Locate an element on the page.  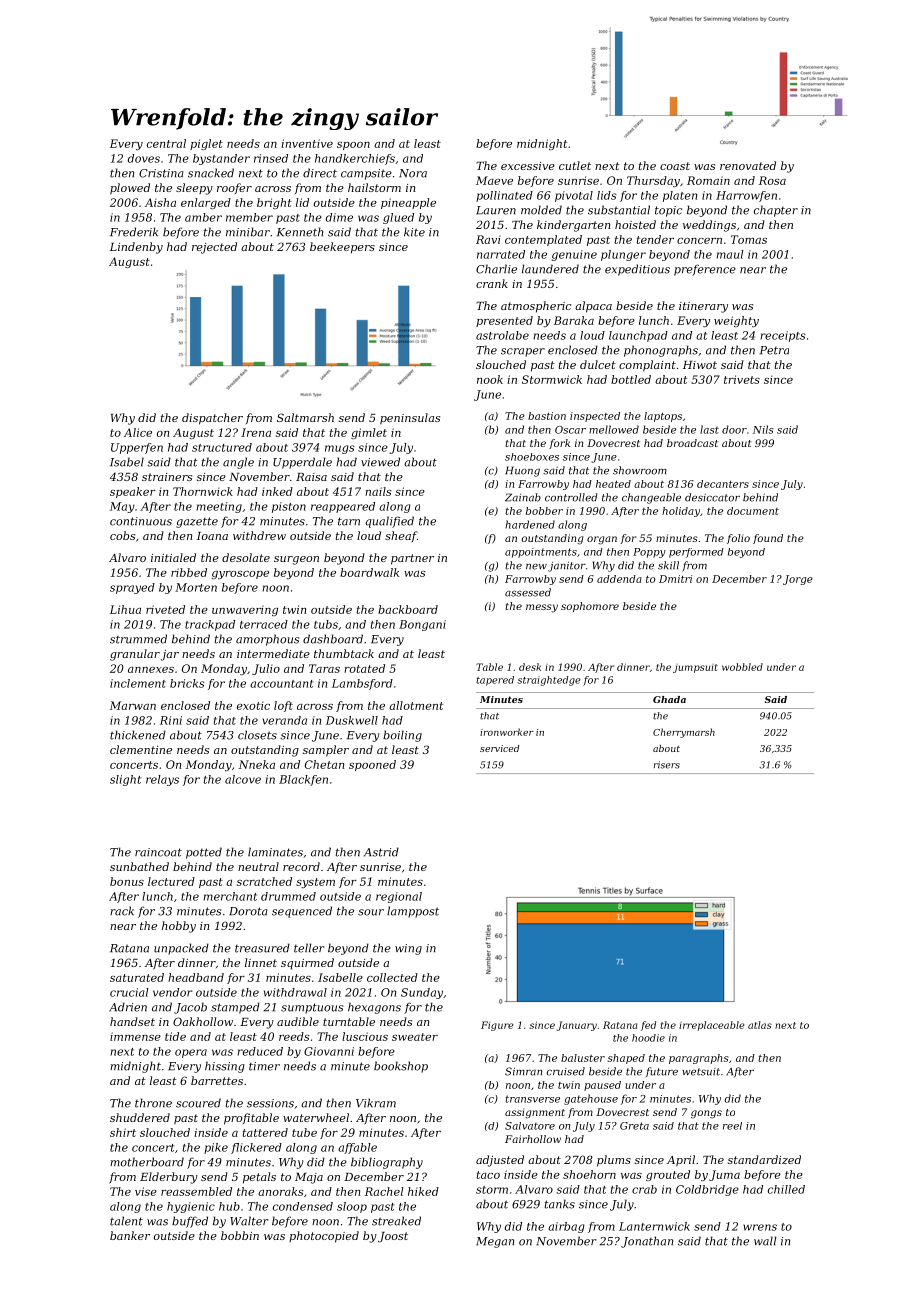
Figure is located at coordinates (497, 1026).
